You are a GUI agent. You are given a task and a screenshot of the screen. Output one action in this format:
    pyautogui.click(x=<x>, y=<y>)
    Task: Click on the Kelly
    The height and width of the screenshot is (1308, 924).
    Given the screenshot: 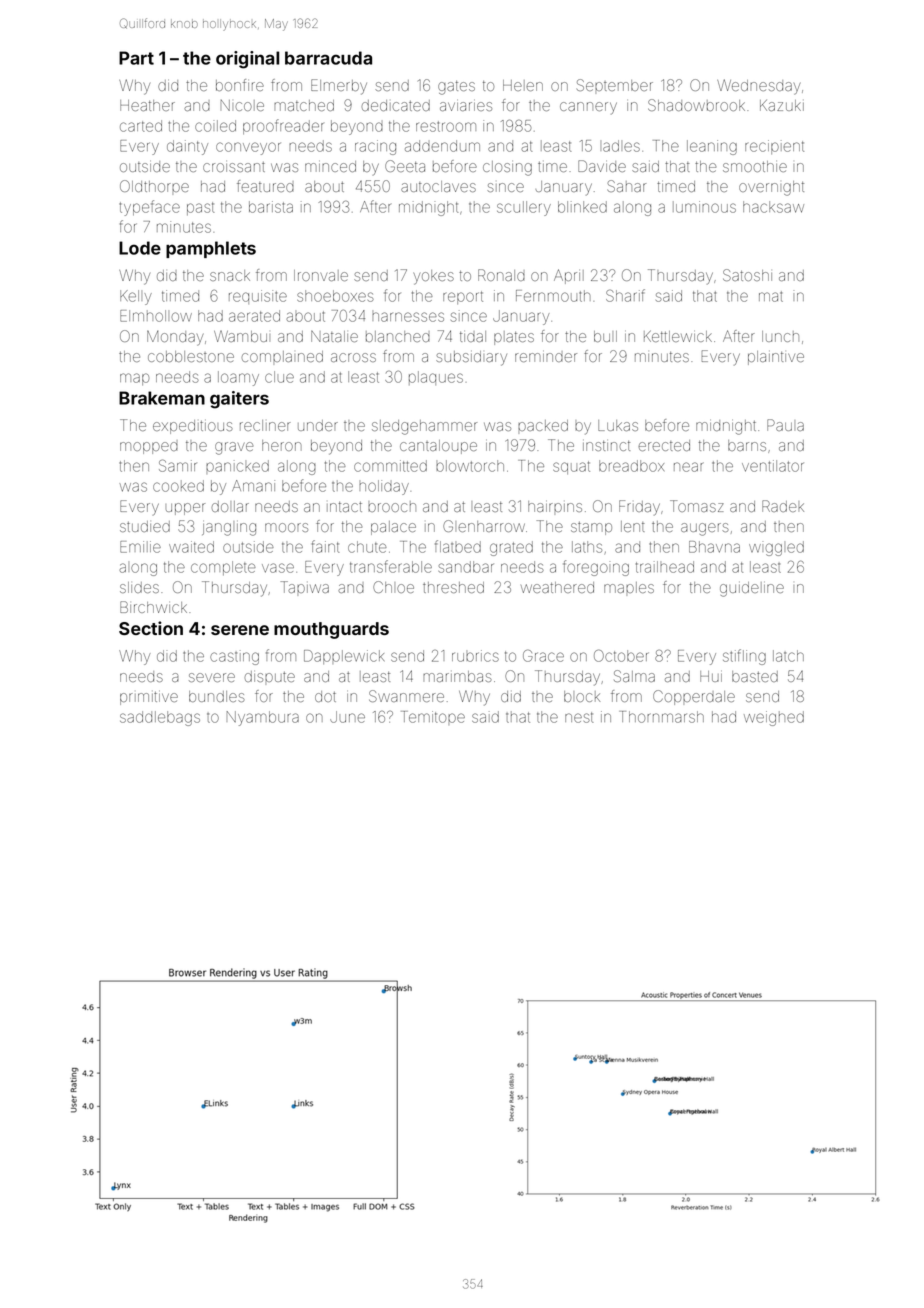 What is the action you would take?
    pyautogui.click(x=136, y=297)
